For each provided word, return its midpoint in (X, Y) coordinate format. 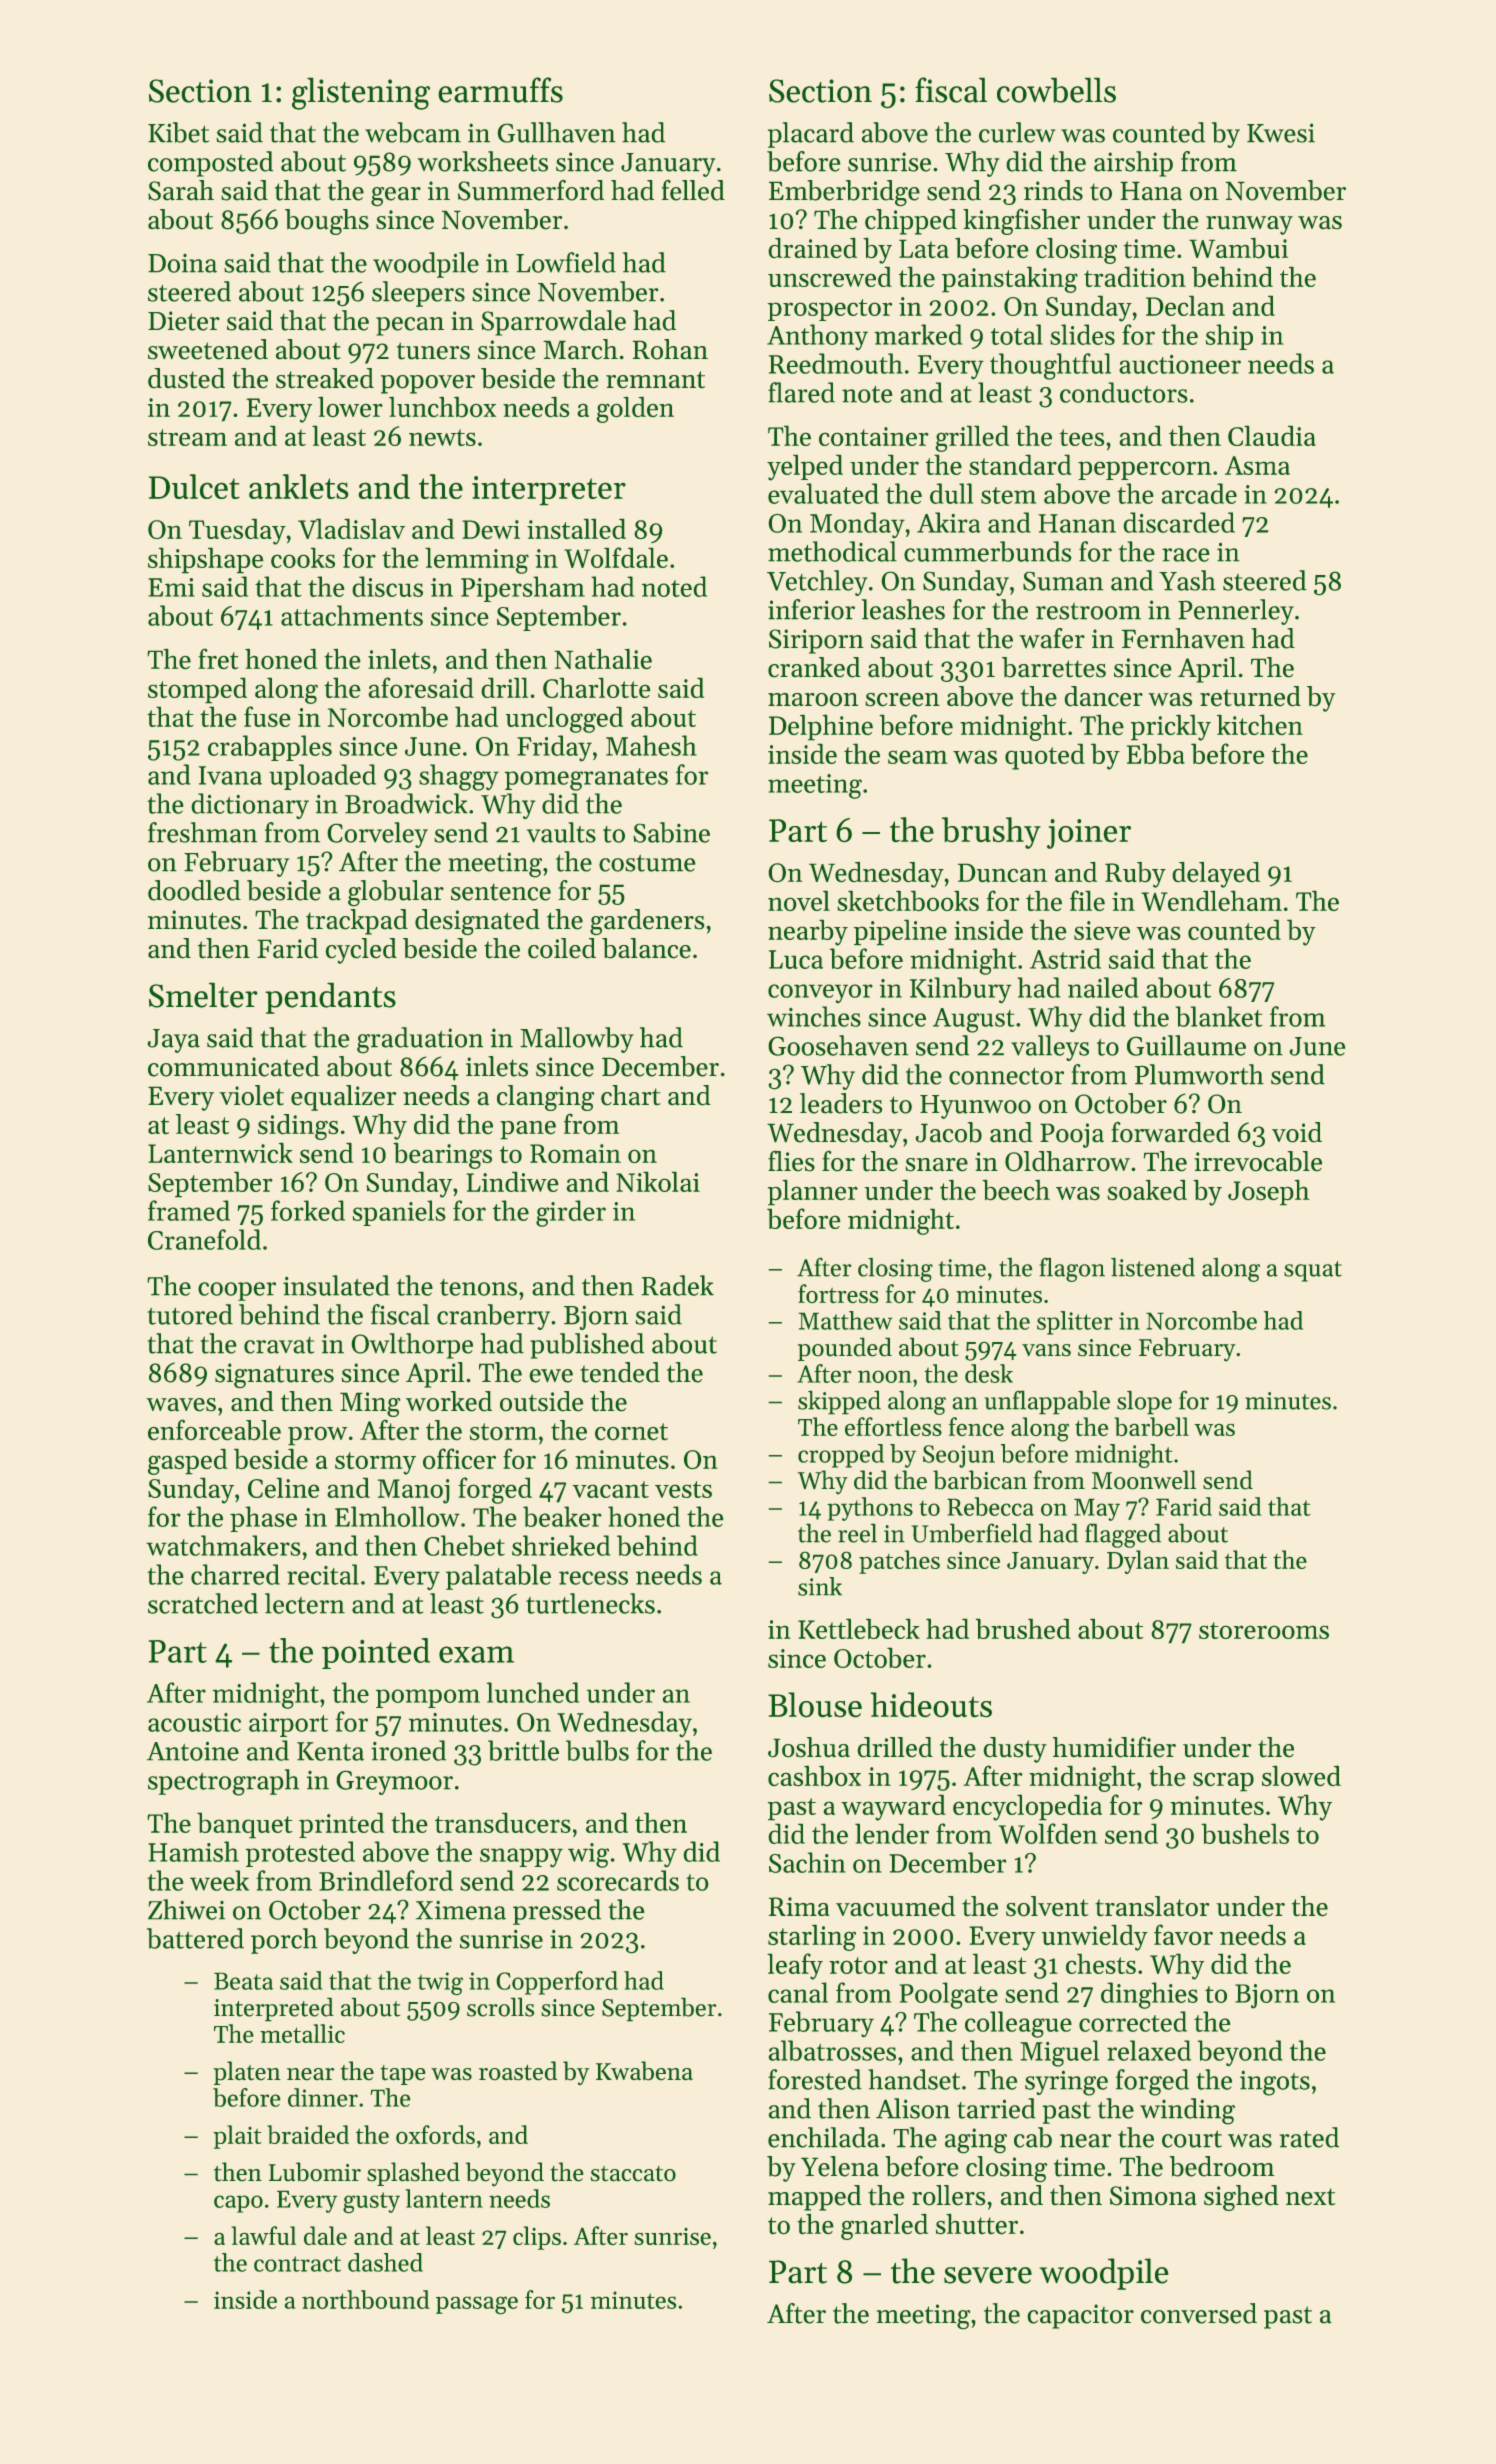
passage (477, 2305)
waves (181, 1404)
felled (693, 190)
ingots (1275, 2083)
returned (1250, 696)
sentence (501, 892)
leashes (903, 609)
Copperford (557, 1983)
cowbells (1056, 90)
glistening (361, 94)
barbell (1152, 1426)
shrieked (561, 1545)
